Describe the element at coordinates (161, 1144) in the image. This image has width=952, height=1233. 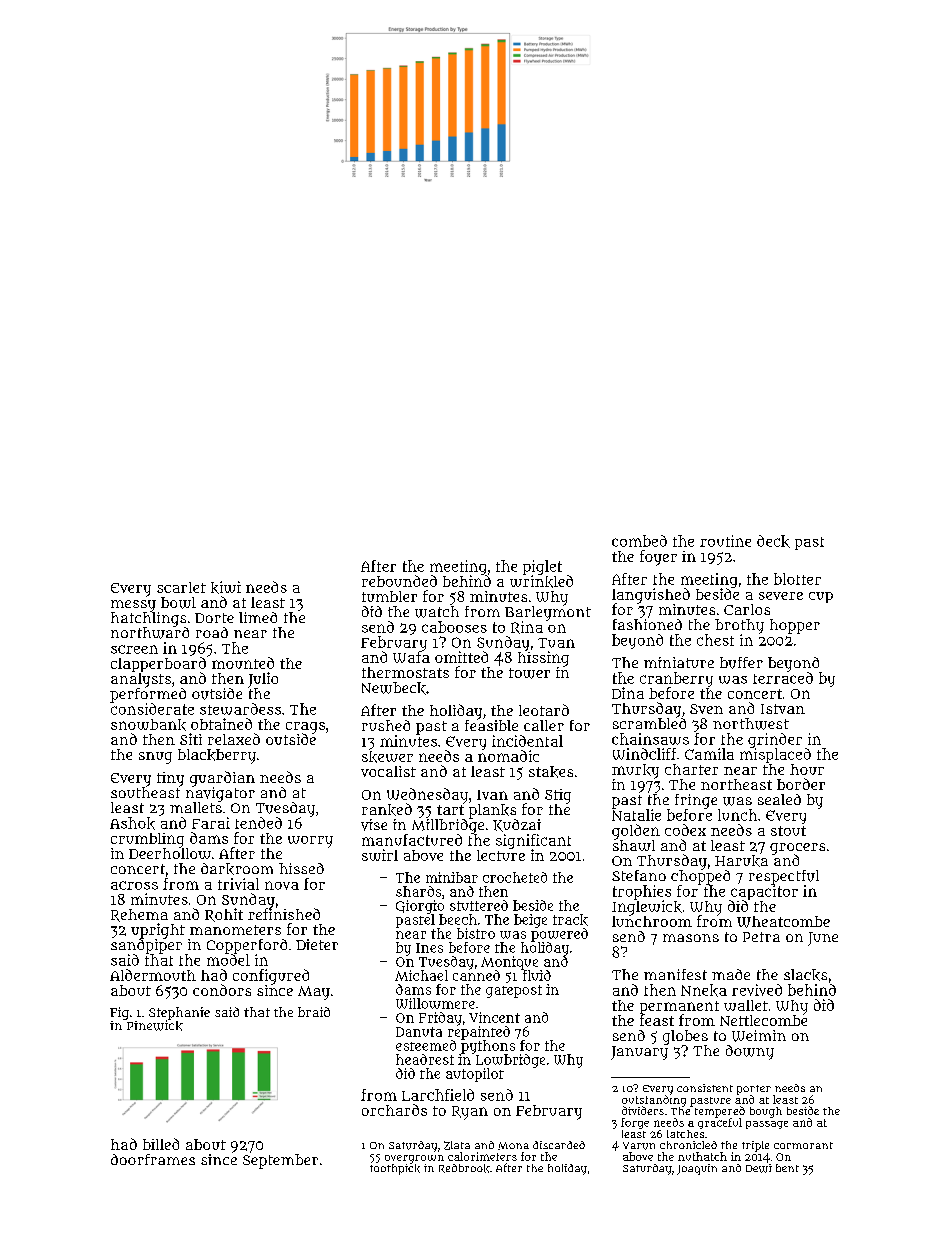
I see `billed` at that location.
